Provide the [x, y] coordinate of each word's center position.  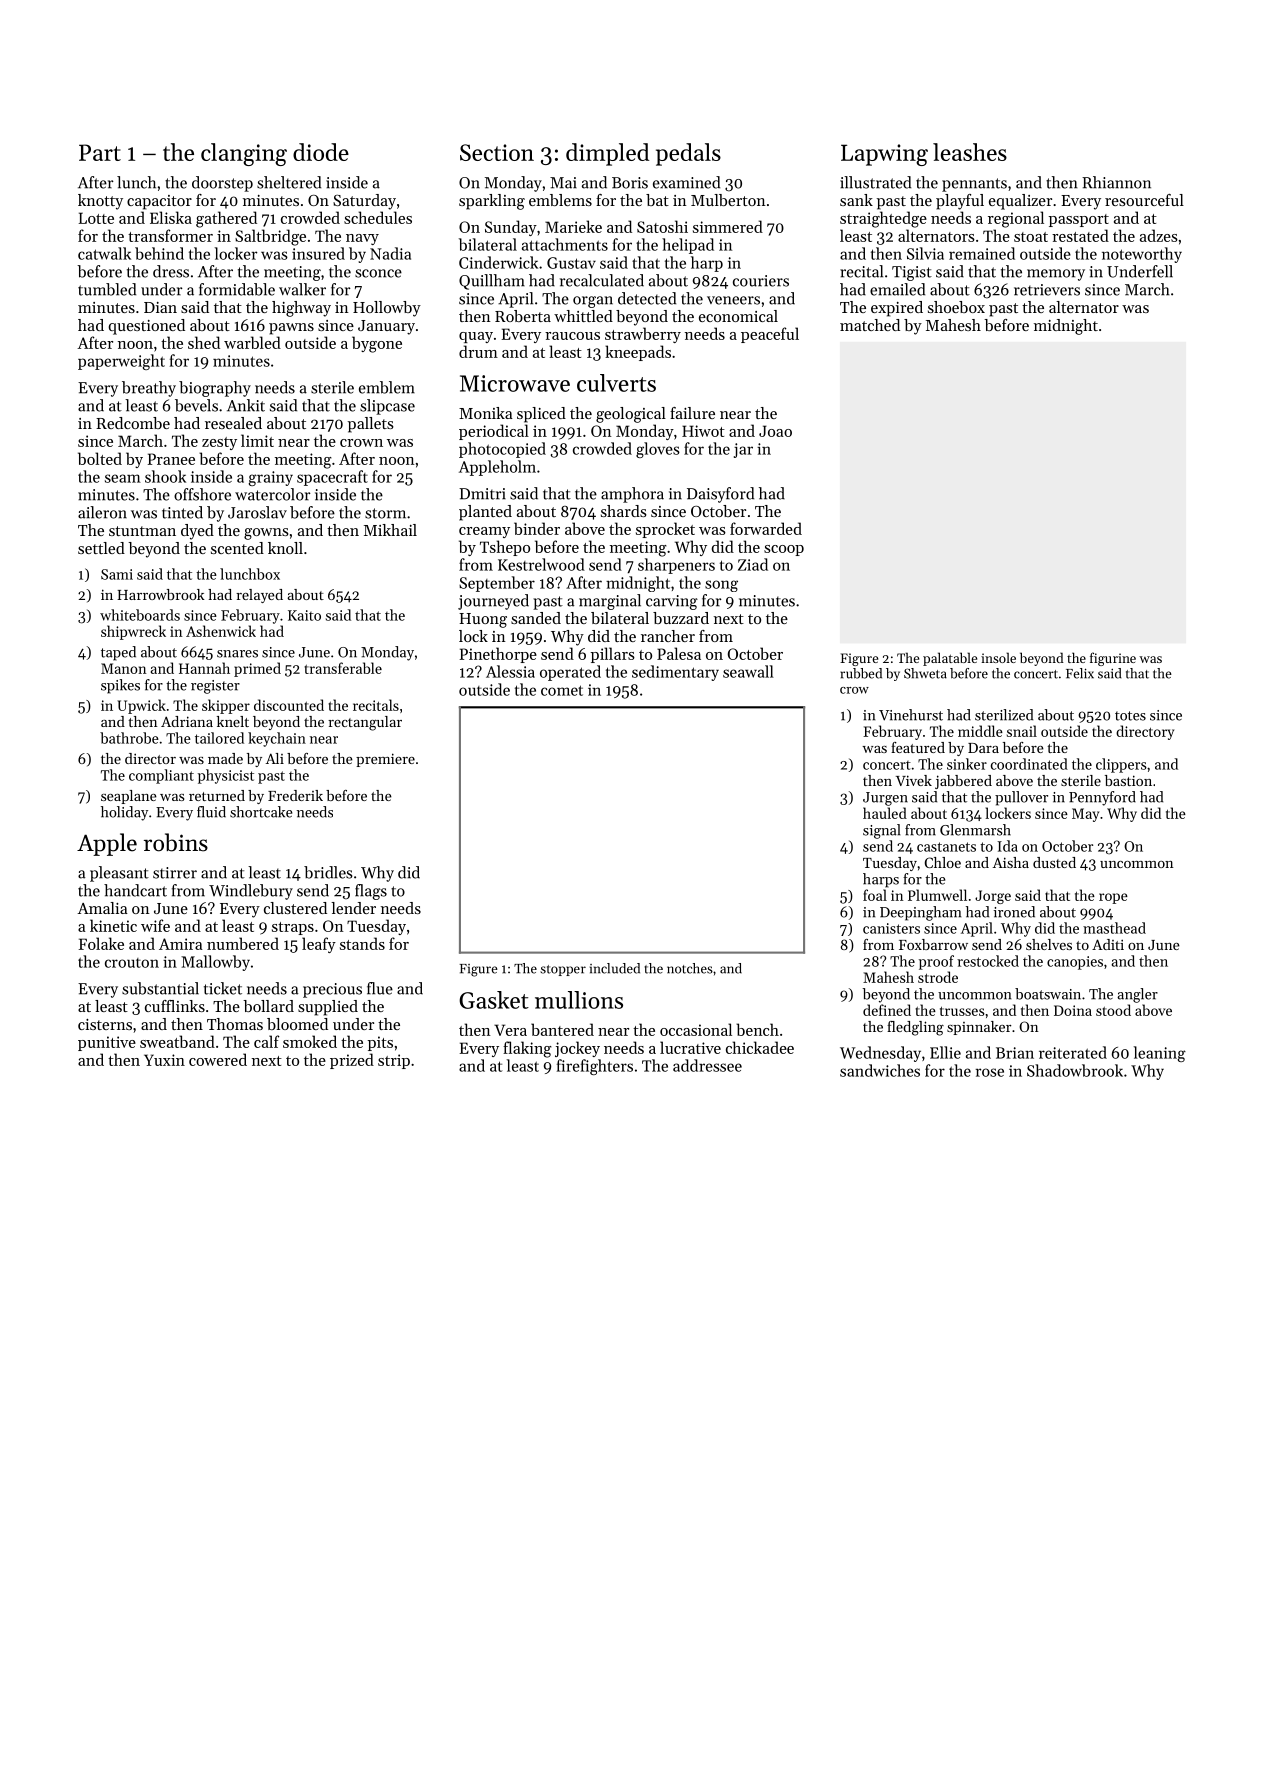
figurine [1113, 659]
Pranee [171, 459]
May [1085, 815]
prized [352, 1061]
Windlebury [251, 892]
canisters [891, 928]
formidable [237, 289]
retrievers [1047, 290]
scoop [784, 550]
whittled [583, 316]
